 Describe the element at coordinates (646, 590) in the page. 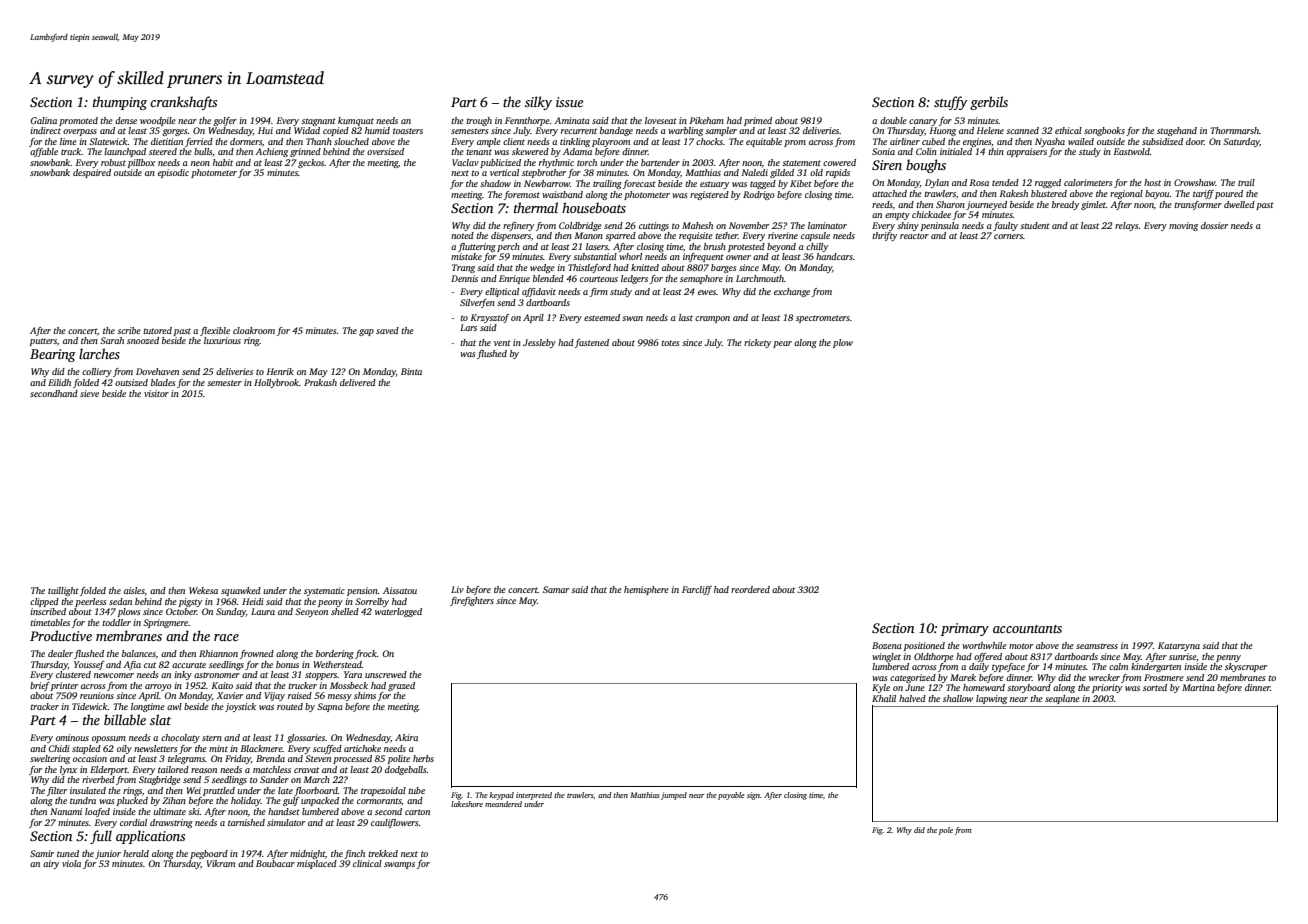

I see `hemisphere` at that location.
